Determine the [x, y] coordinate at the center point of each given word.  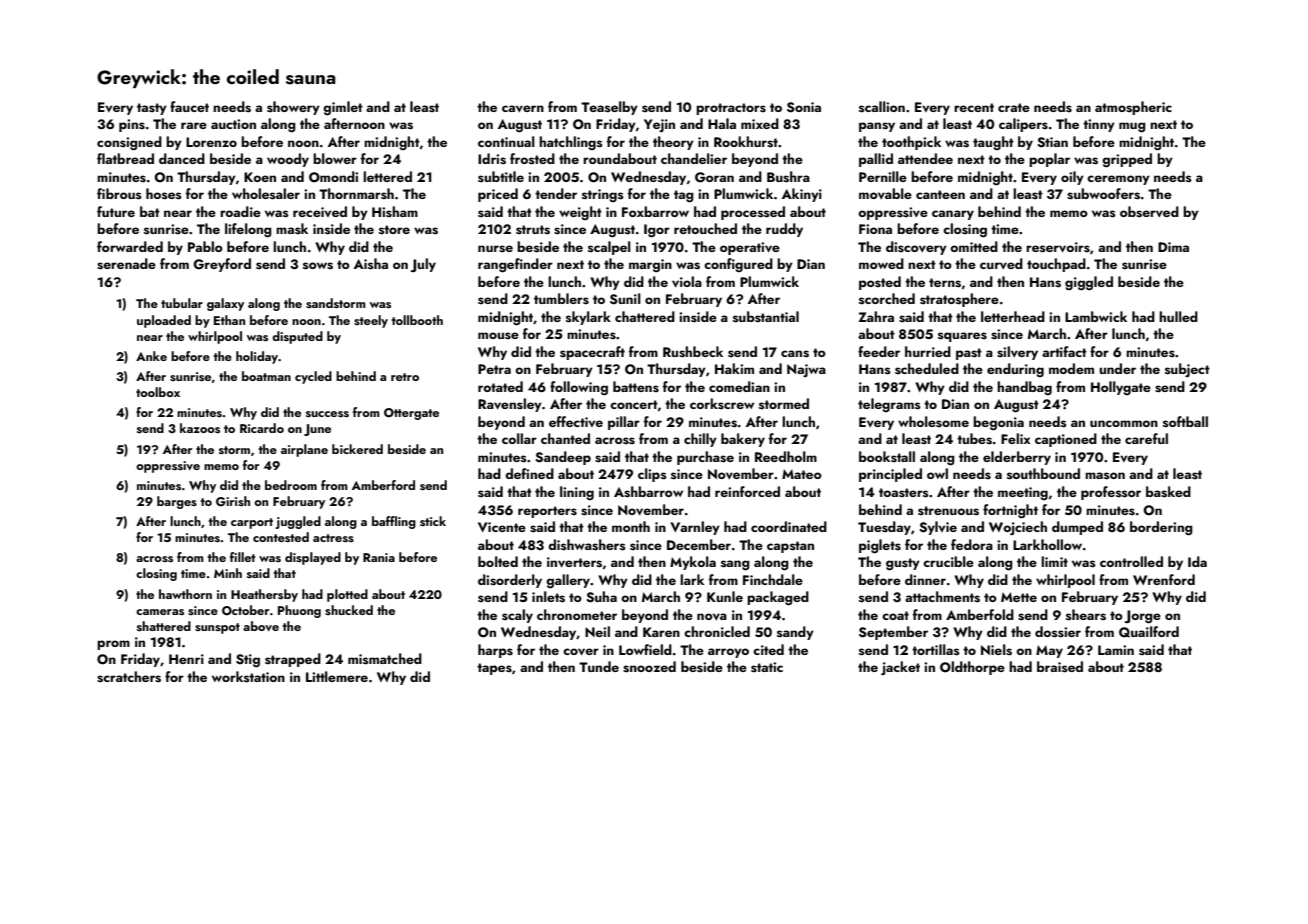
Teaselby [609, 108]
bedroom [291, 485]
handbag [1024, 388]
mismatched [385, 659]
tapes [494, 669]
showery [293, 108]
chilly [700, 440]
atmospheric [1133, 108]
